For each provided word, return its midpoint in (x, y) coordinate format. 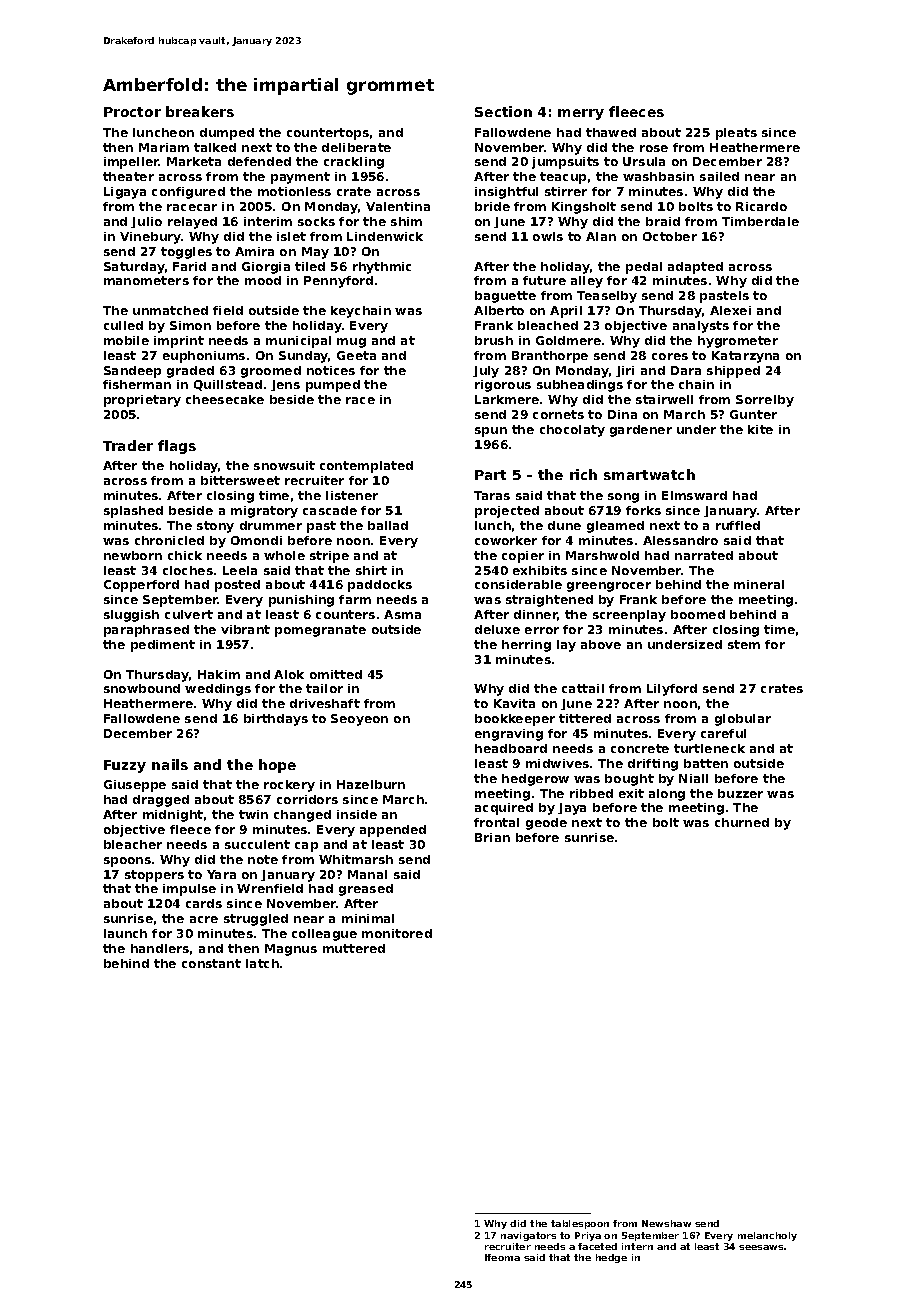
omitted (336, 674)
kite (760, 429)
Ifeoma (502, 1257)
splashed (133, 512)
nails (170, 764)
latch (262, 963)
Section (503, 111)
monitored (397, 933)
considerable (518, 584)
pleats (736, 134)
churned (742, 822)
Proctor (132, 112)
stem (744, 644)
